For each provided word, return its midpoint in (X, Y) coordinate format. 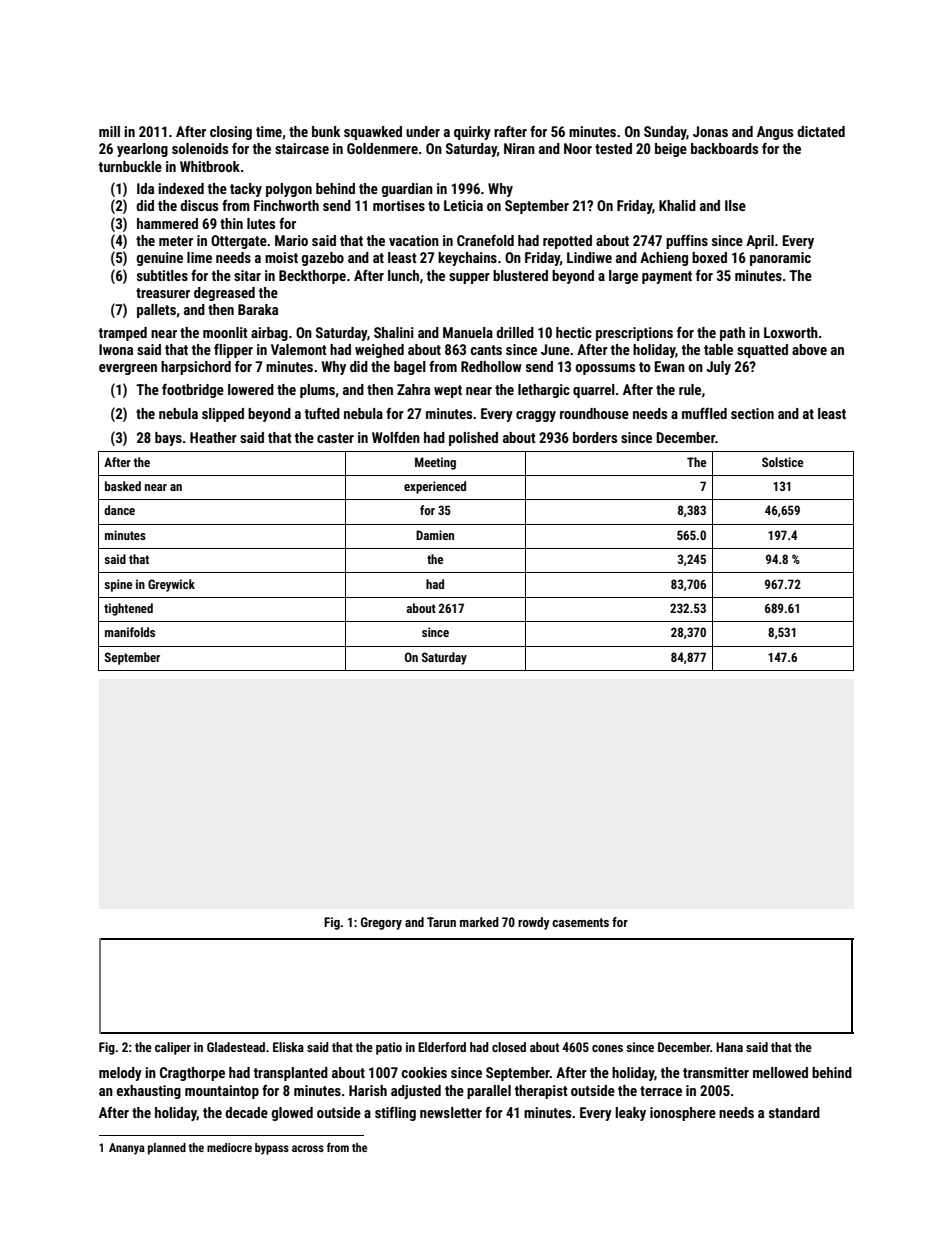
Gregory (381, 923)
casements (580, 922)
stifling (395, 1114)
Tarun (441, 922)
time (269, 131)
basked (123, 486)
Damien (435, 535)
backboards (724, 148)
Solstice (782, 462)
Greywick (171, 585)
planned (167, 1149)
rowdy (534, 923)
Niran (519, 148)
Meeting (435, 463)
